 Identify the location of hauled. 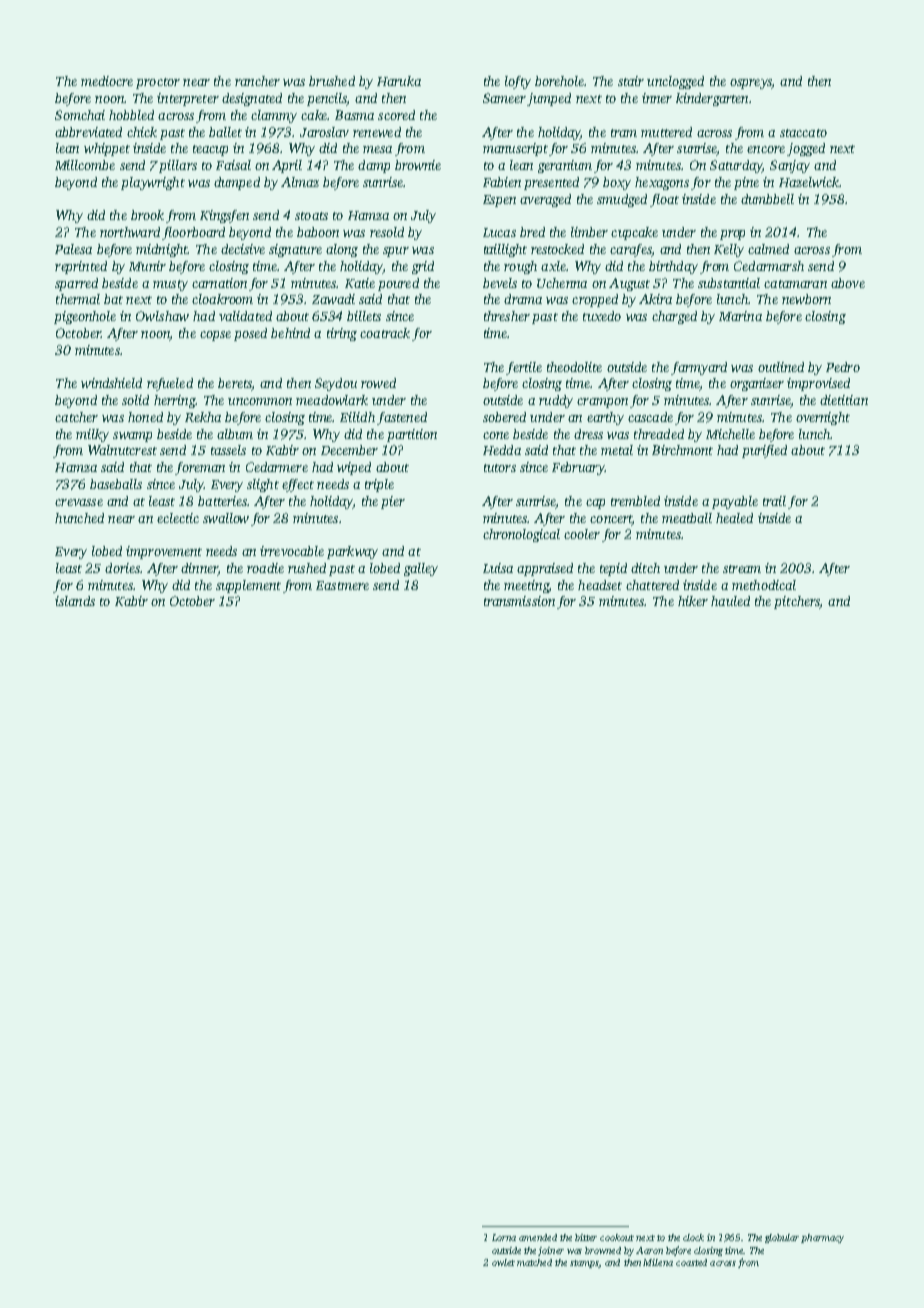
(730, 601).
